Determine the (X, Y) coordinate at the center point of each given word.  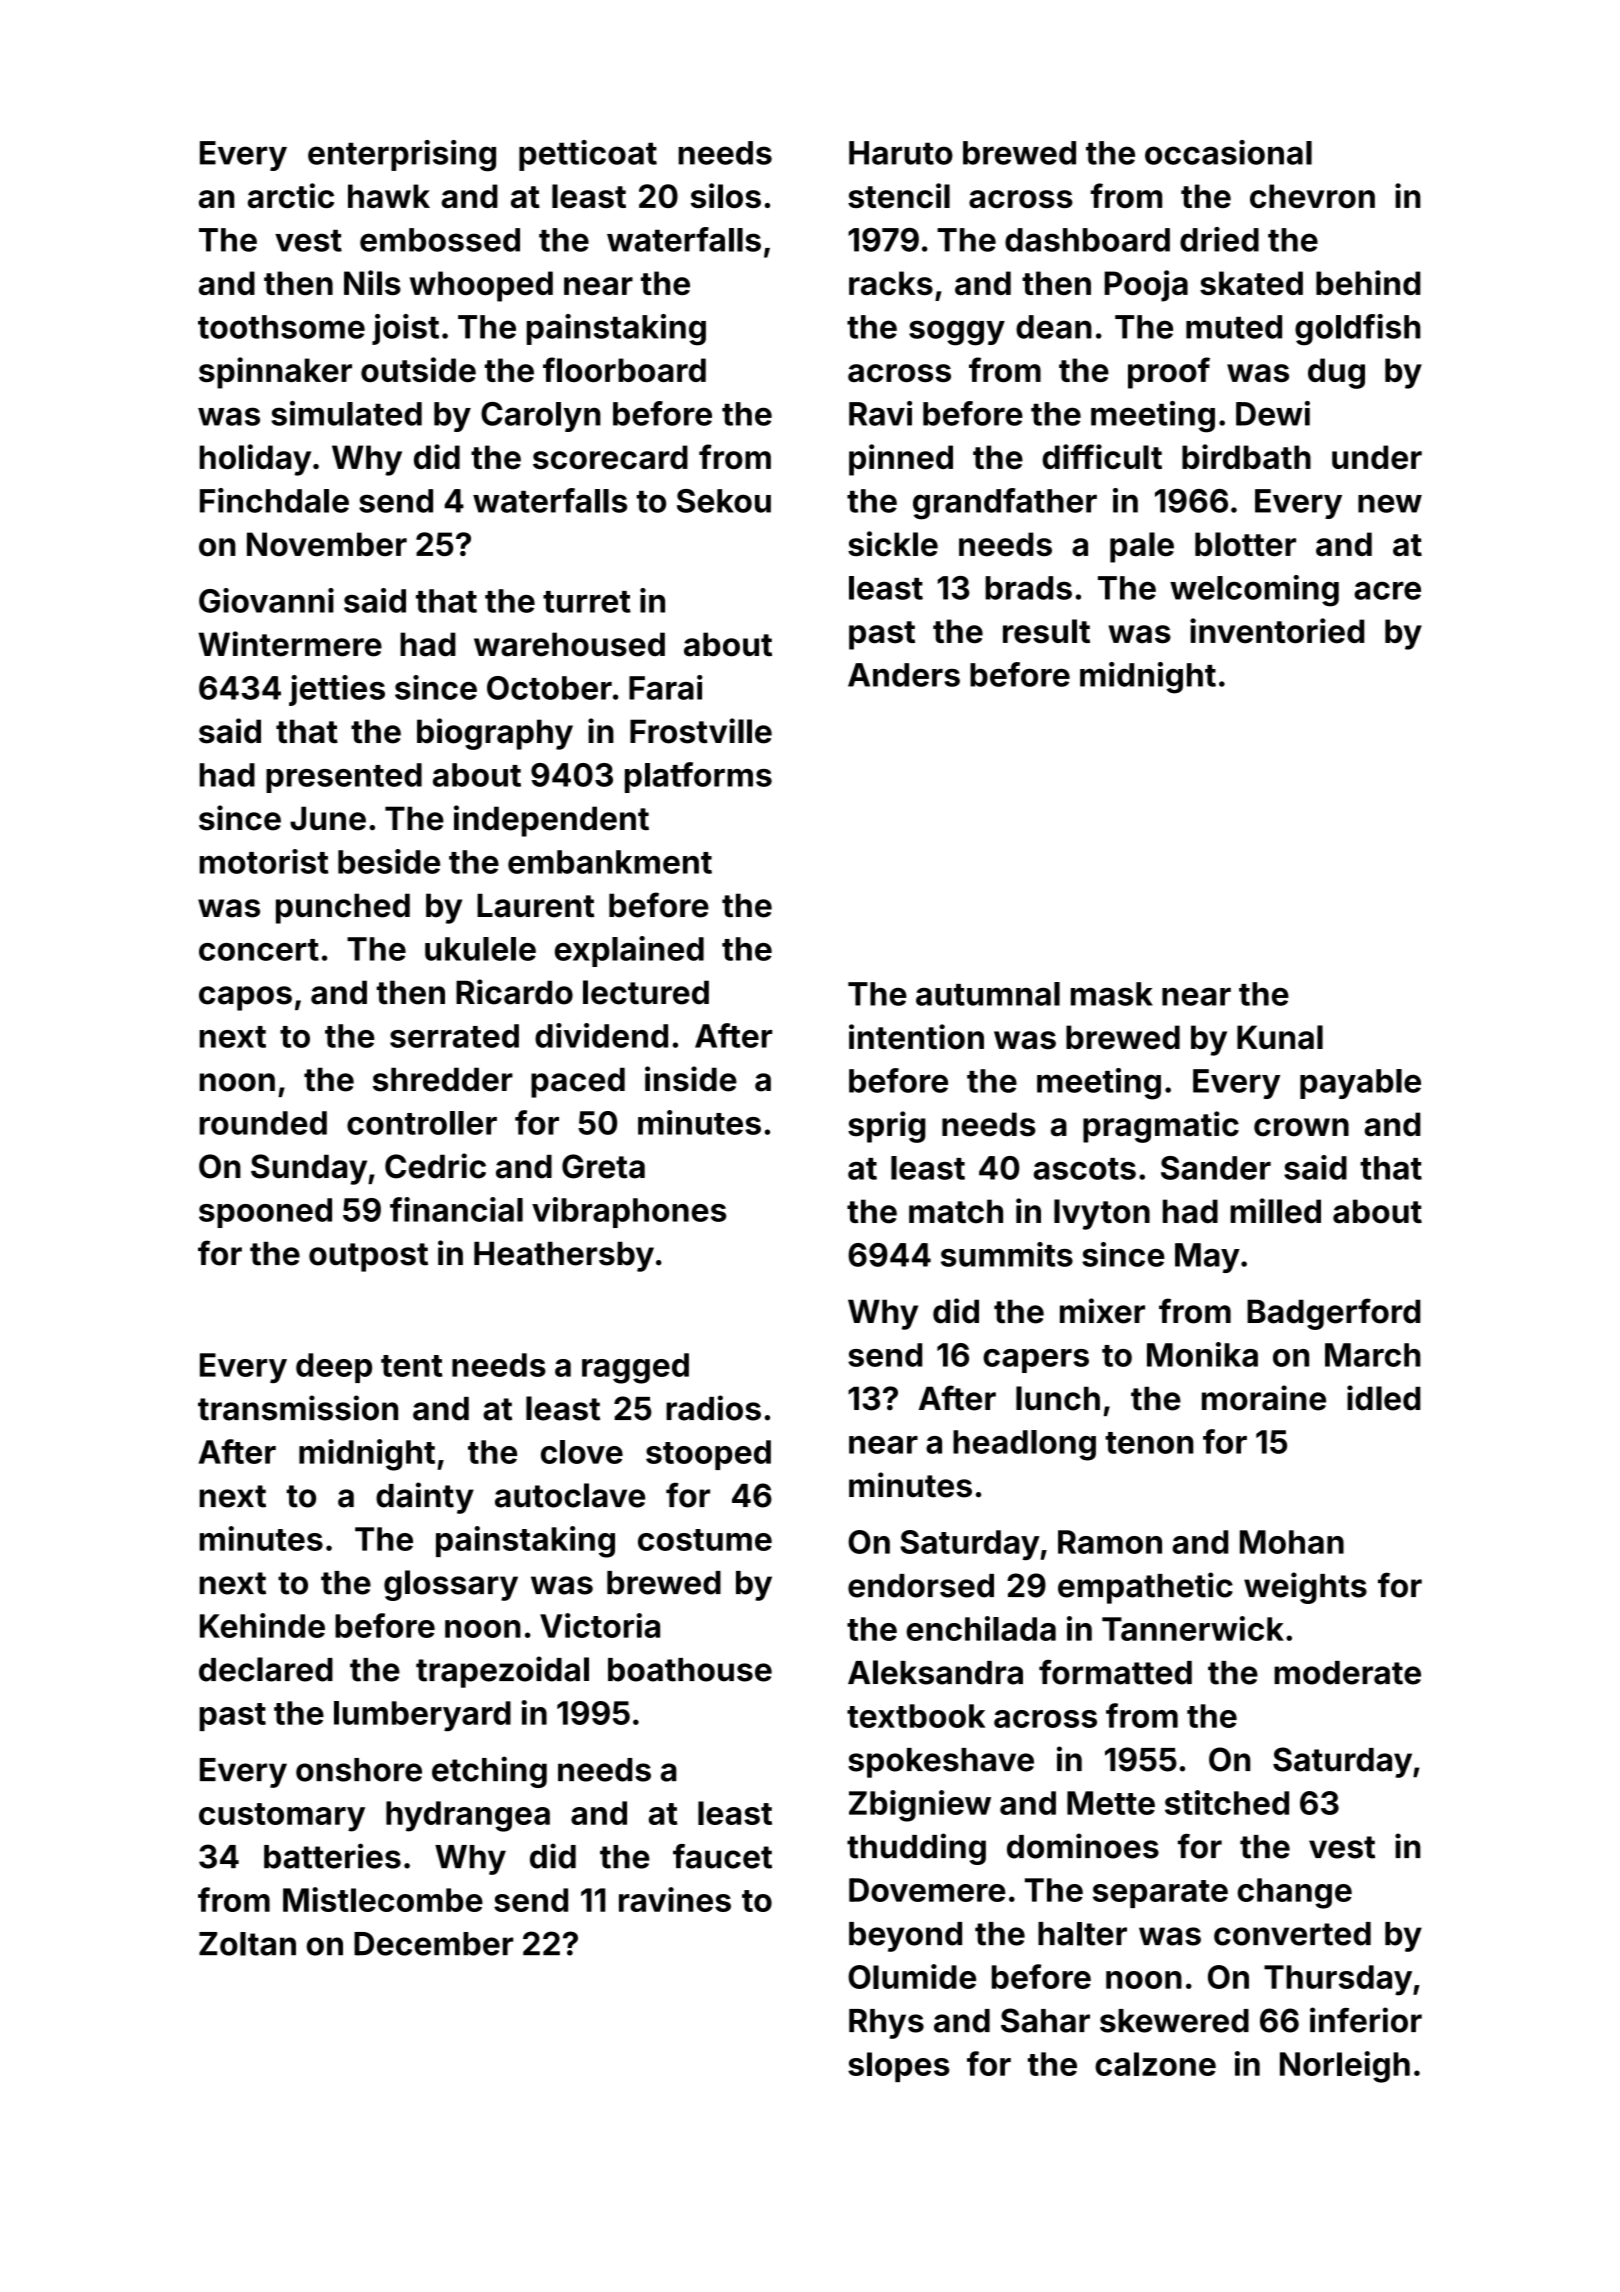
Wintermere (290, 644)
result (1046, 631)
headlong (1024, 1445)
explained (629, 951)
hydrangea (468, 1816)
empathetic (1145, 1588)
